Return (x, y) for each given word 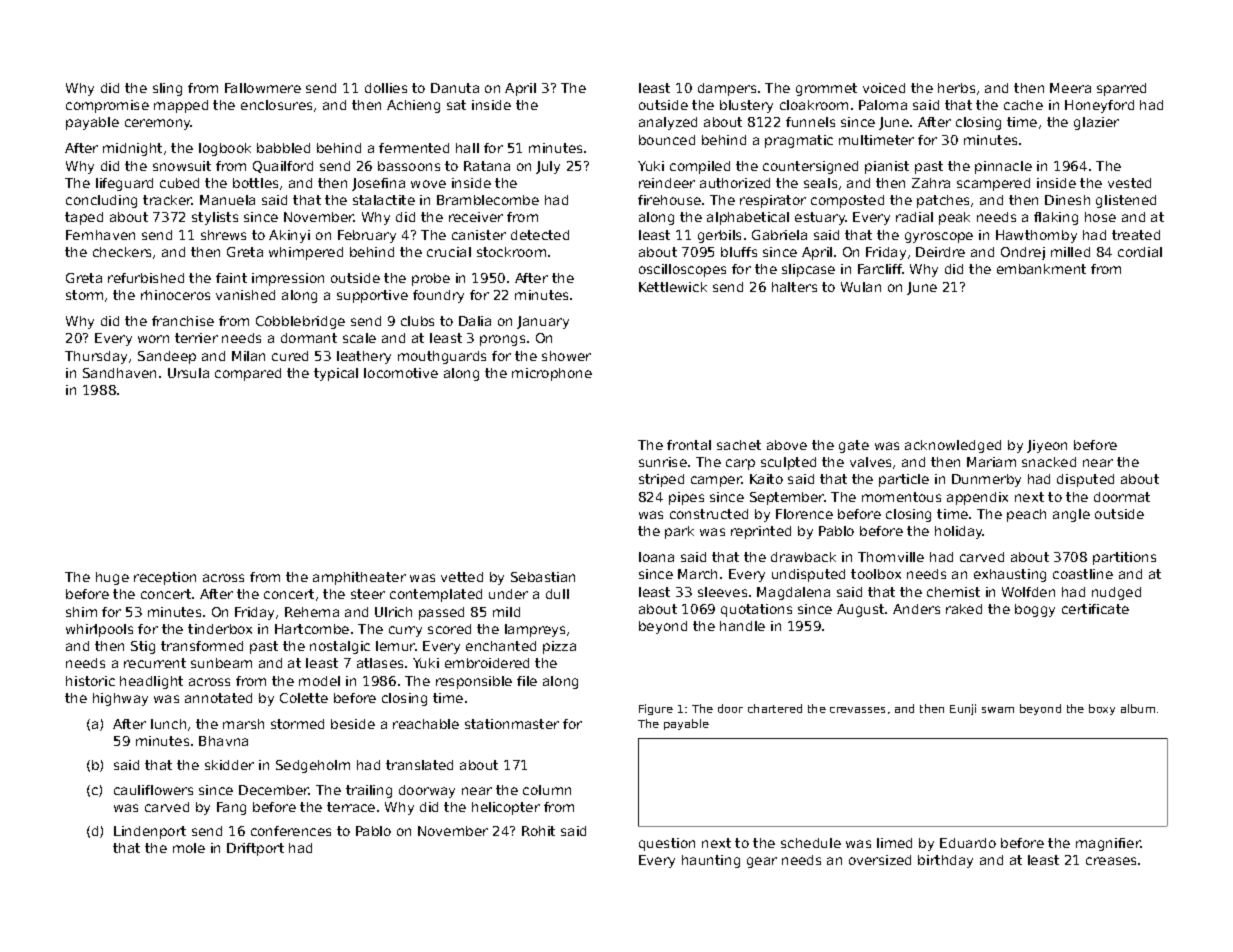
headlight (151, 682)
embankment (1041, 269)
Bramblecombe (488, 200)
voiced (884, 88)
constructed (709, 514)
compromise (107, 106)
